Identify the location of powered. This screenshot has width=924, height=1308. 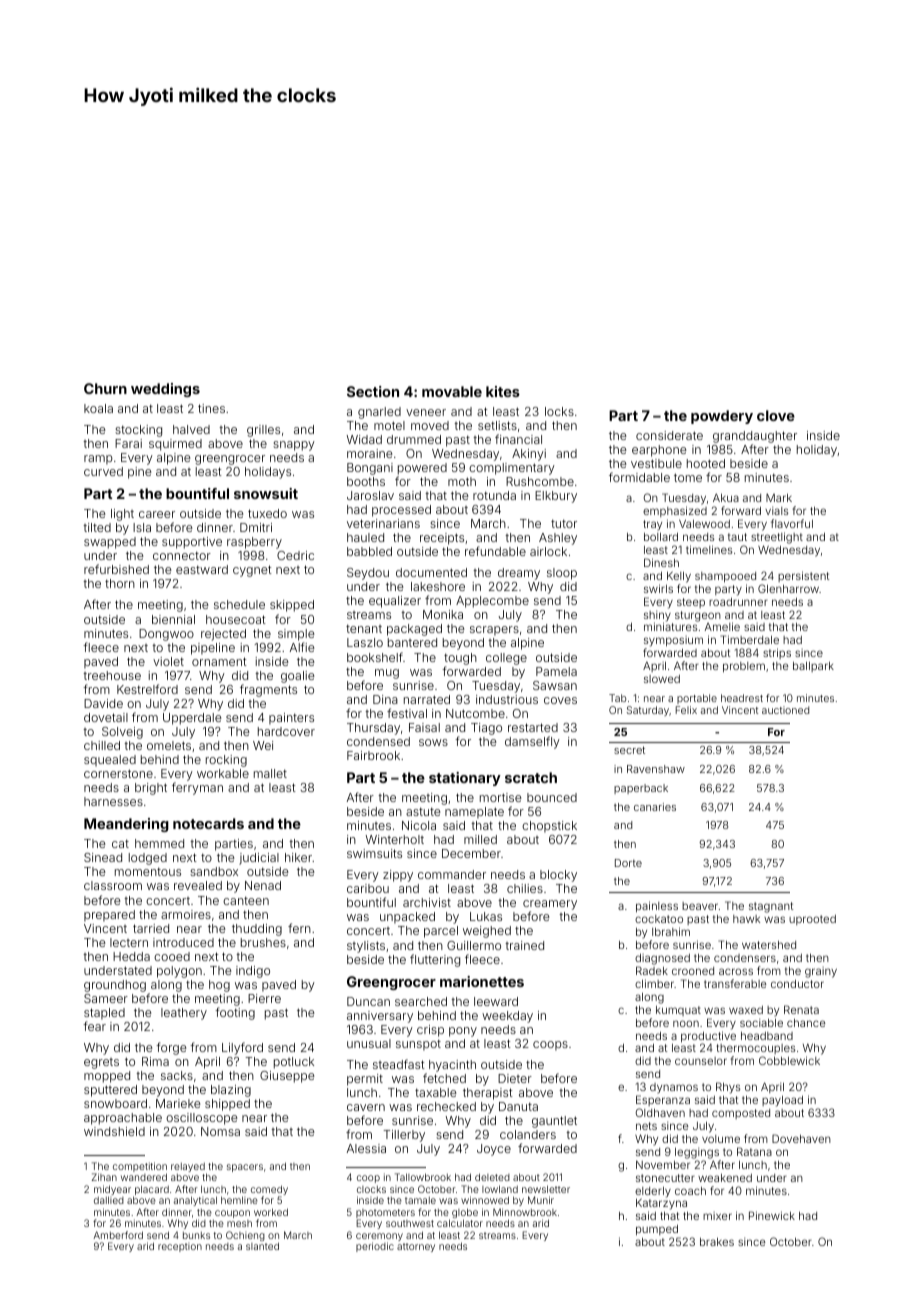
(422, 469).
